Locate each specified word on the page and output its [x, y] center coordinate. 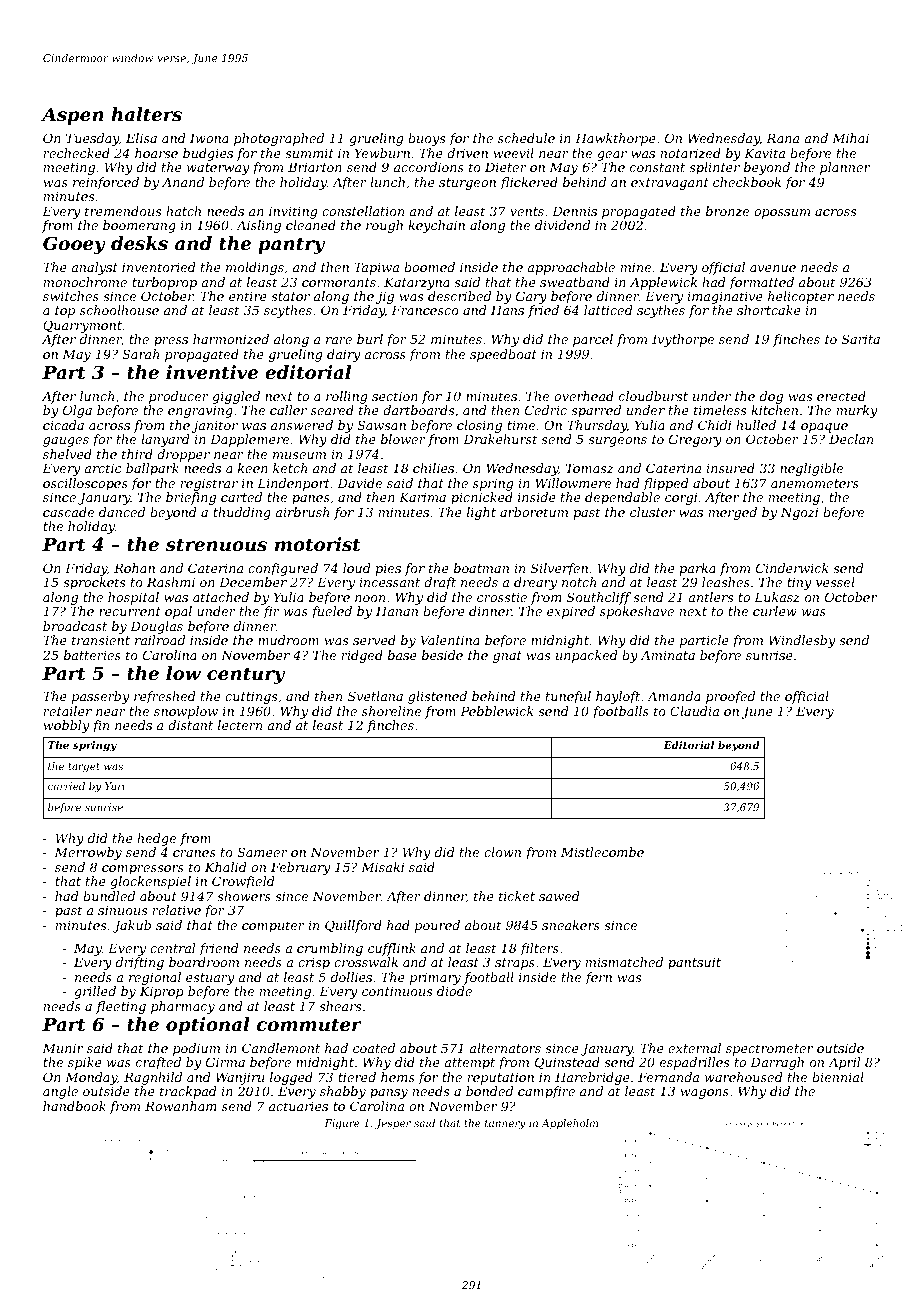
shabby [343, 1092]
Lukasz [777, 597]
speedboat [503, 355]
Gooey [74, 245]
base [402, 655]
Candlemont [281, 1048]
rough [384, 226]
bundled [109, 896]
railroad [160, 640]
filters [539, 949]
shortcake [769, 310]
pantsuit [694, 963]
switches [71, 296]
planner [845, 168]
